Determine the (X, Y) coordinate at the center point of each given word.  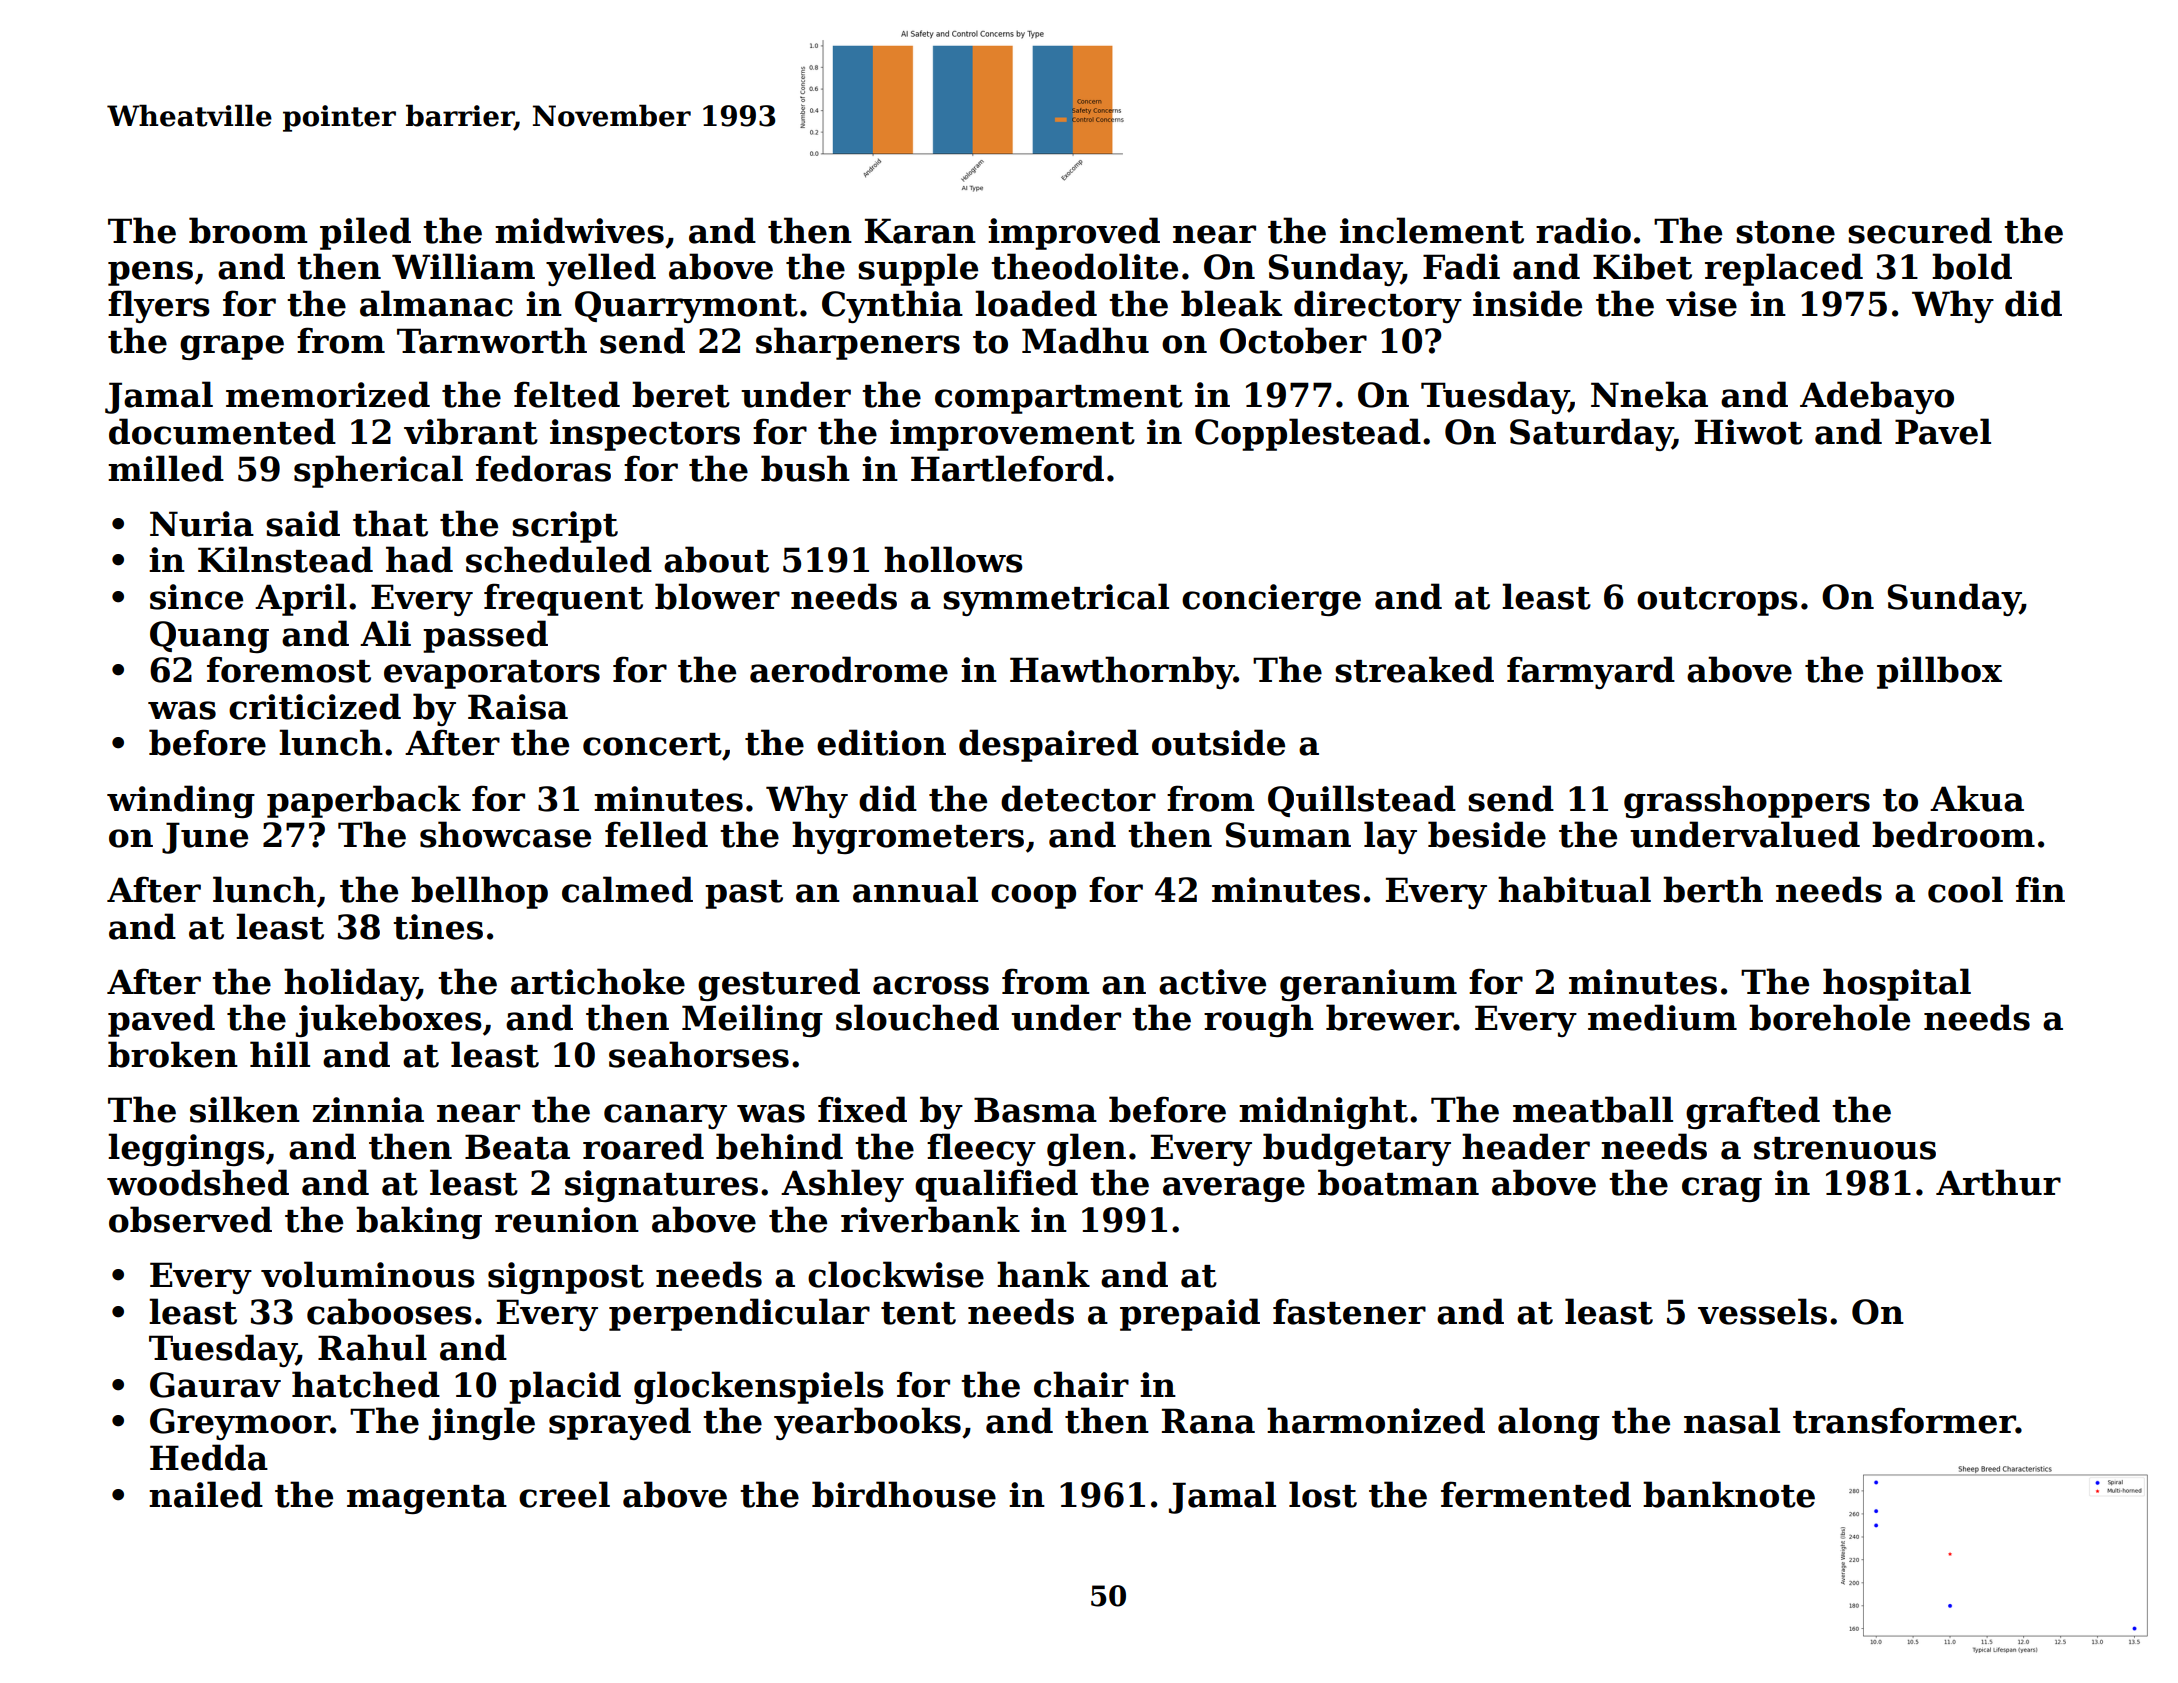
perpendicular (739, 1314)
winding (181, 801)
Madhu (1085, 340)
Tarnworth (492, 340)
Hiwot (1749, 432)
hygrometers (908, 837)
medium (1662, 1017)
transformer (1904, 1420)
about (716, 559)
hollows (953, 559)
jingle (482, 1423)
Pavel (1943, 431)
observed (190, 1219)
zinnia (368, 1110)
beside (1487, 834)
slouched (917, 1017)
